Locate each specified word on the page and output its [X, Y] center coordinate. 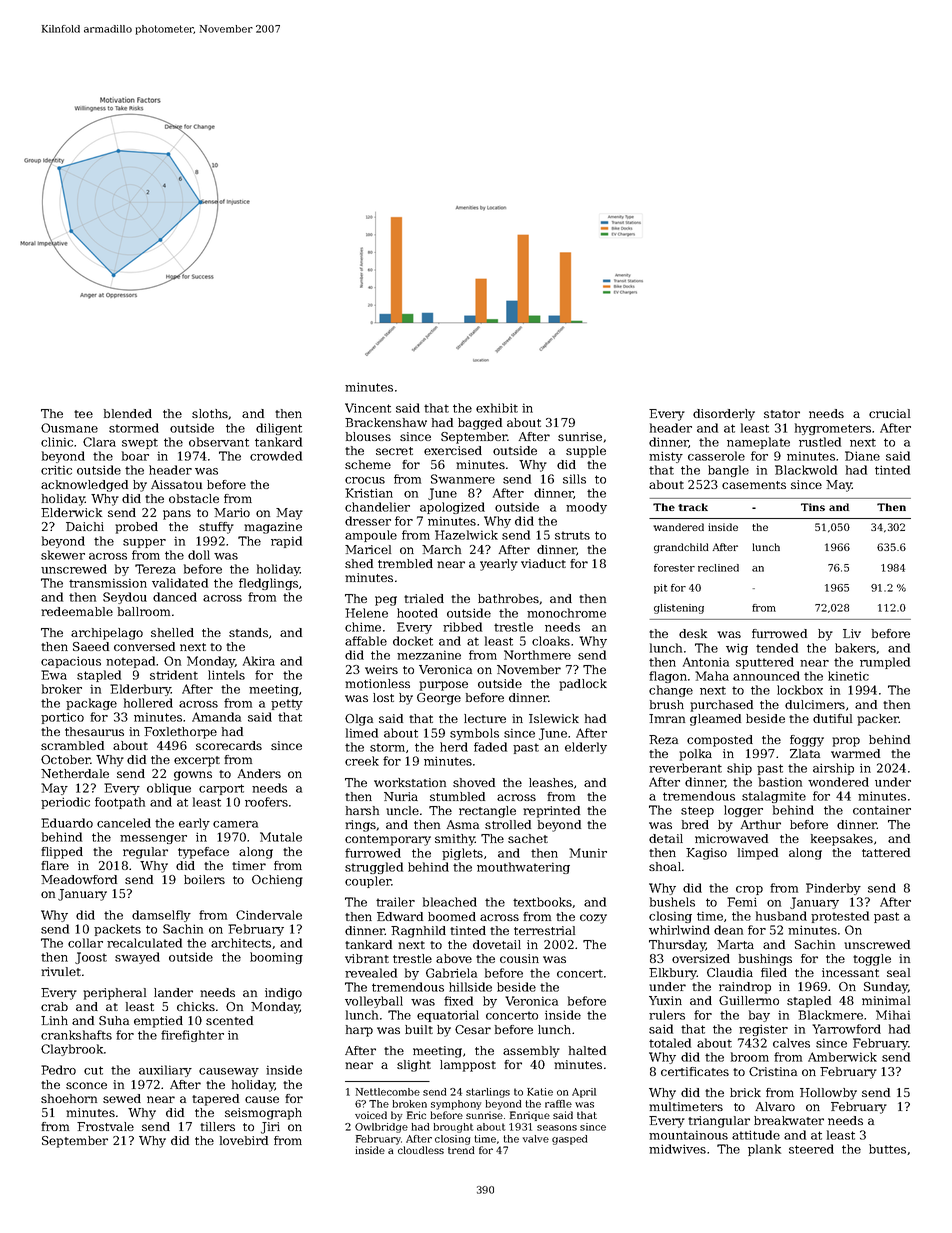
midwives [677, 1149]
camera [235, 824]
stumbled [457, 796]
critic [56, 470]
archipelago [107, 634]
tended [777, 648]
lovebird [244, 1140]
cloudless [421, 1150]
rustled [820, 442]
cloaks [551, 641]
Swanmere [463, 479]
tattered [886, 852]
